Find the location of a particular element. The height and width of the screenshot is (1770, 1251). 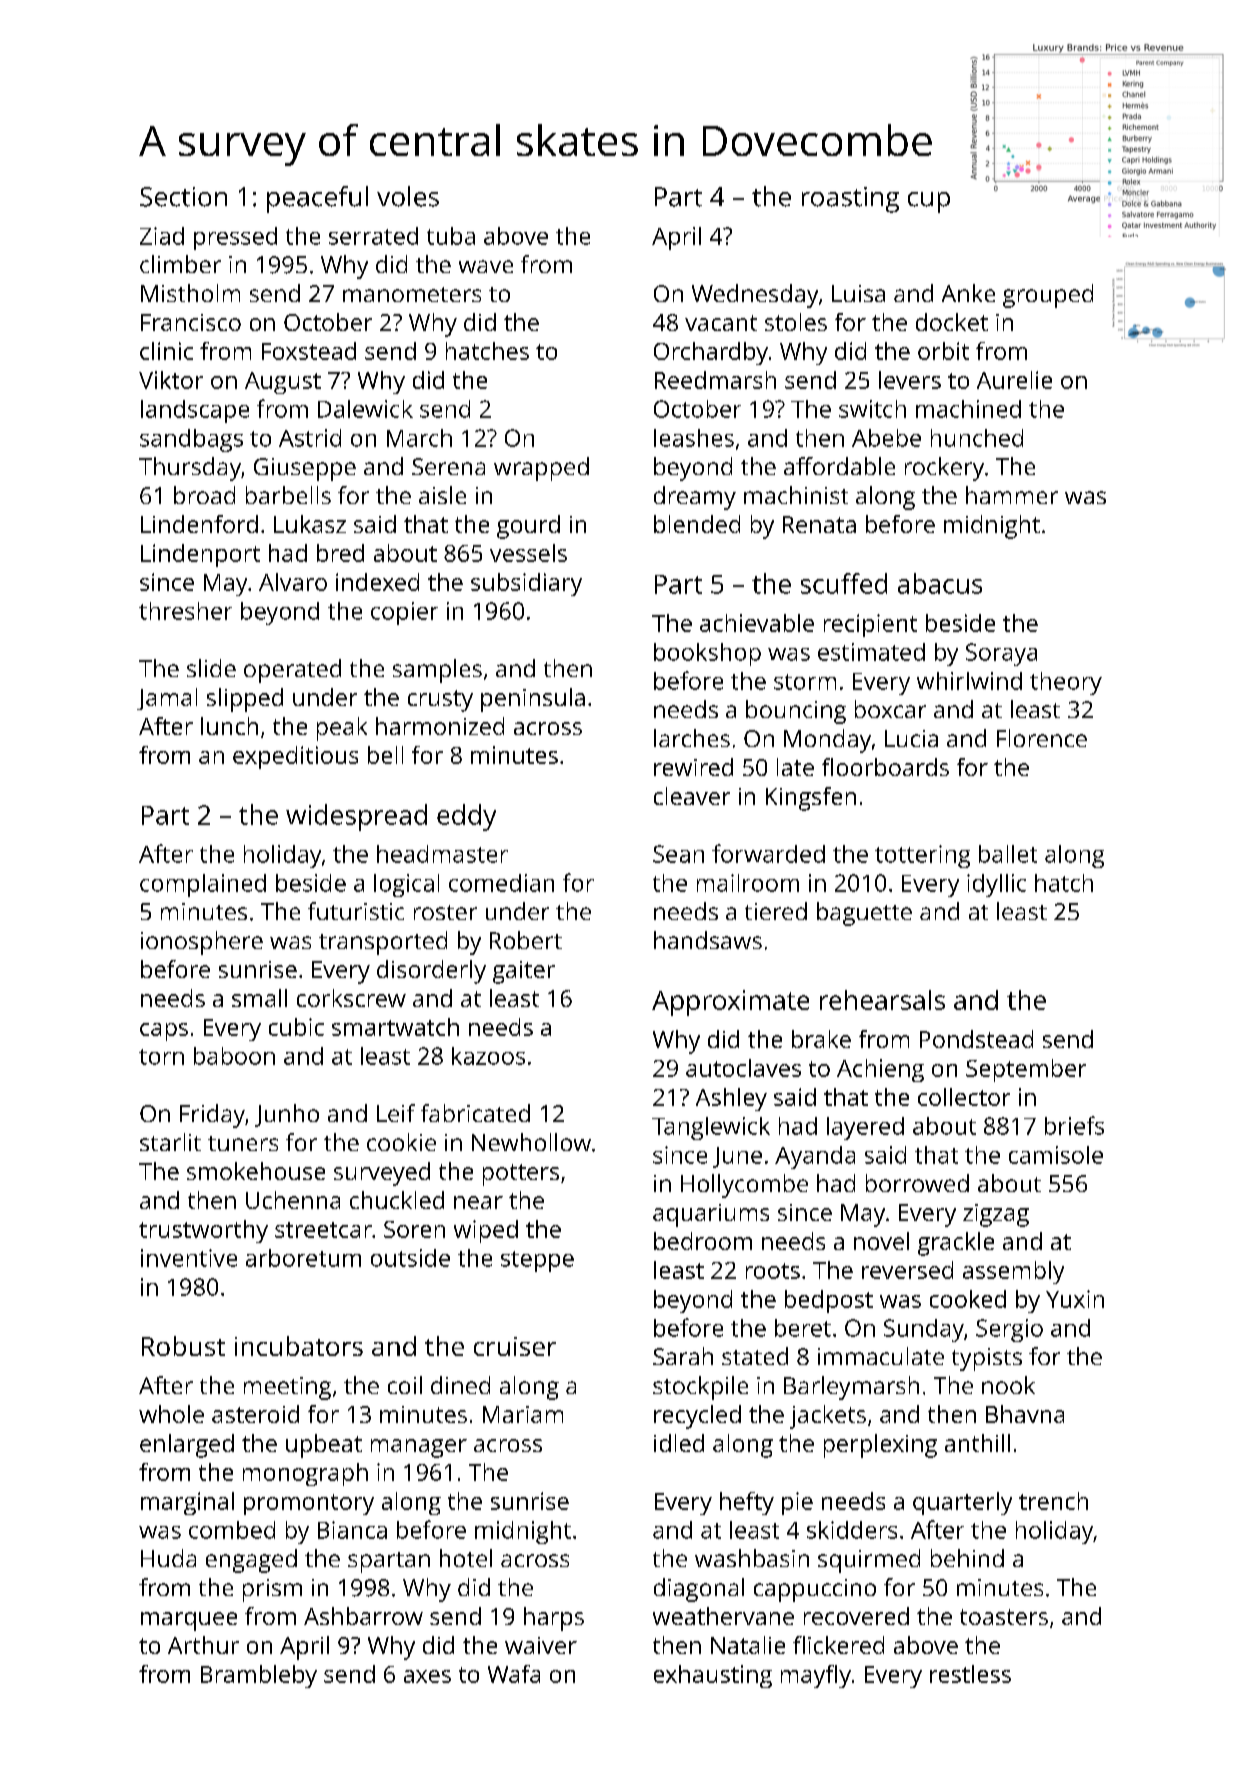

cup is located at coordinates (929, 202).
